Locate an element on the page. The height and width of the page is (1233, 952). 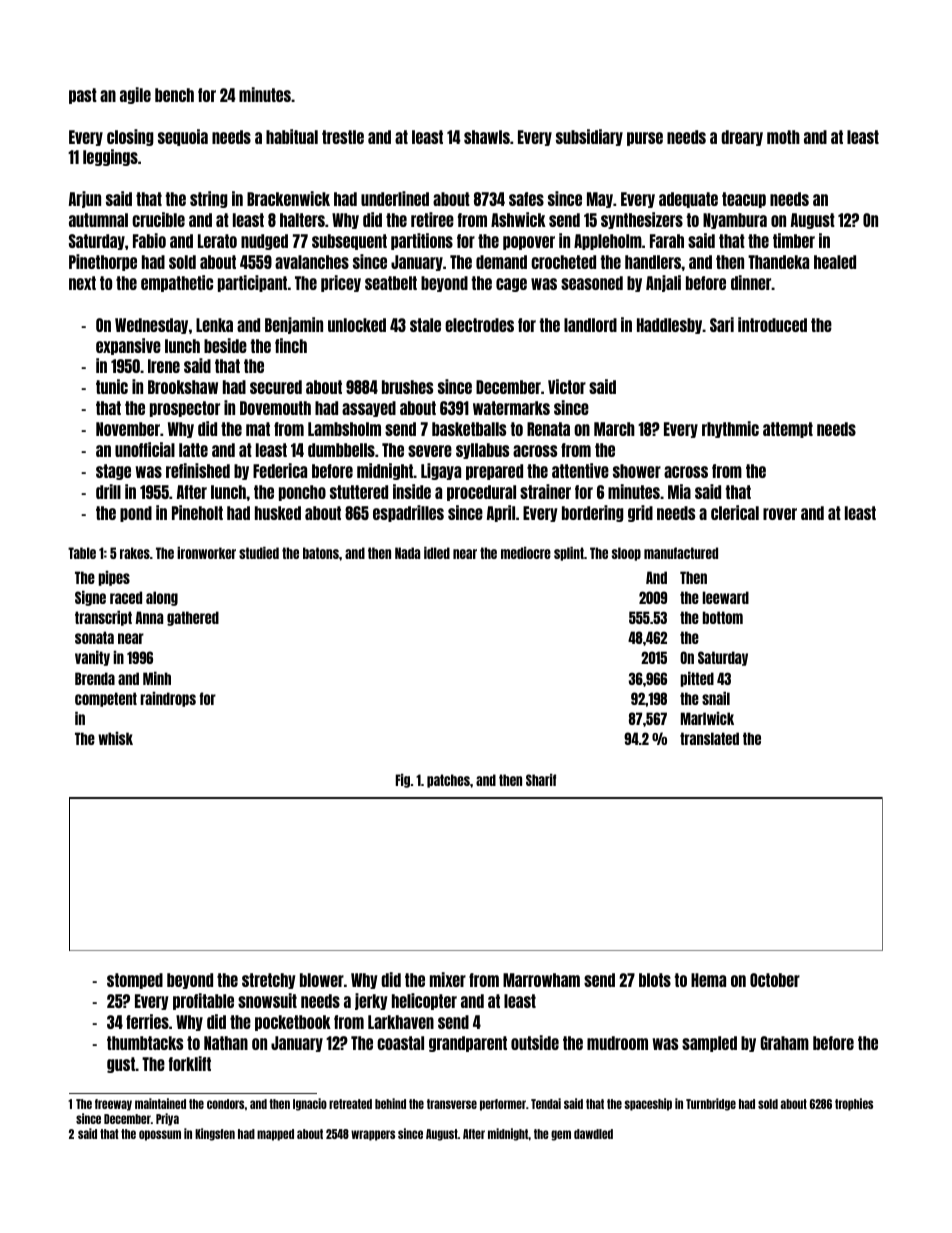
manufactured is located at coordinates (681, 553).
